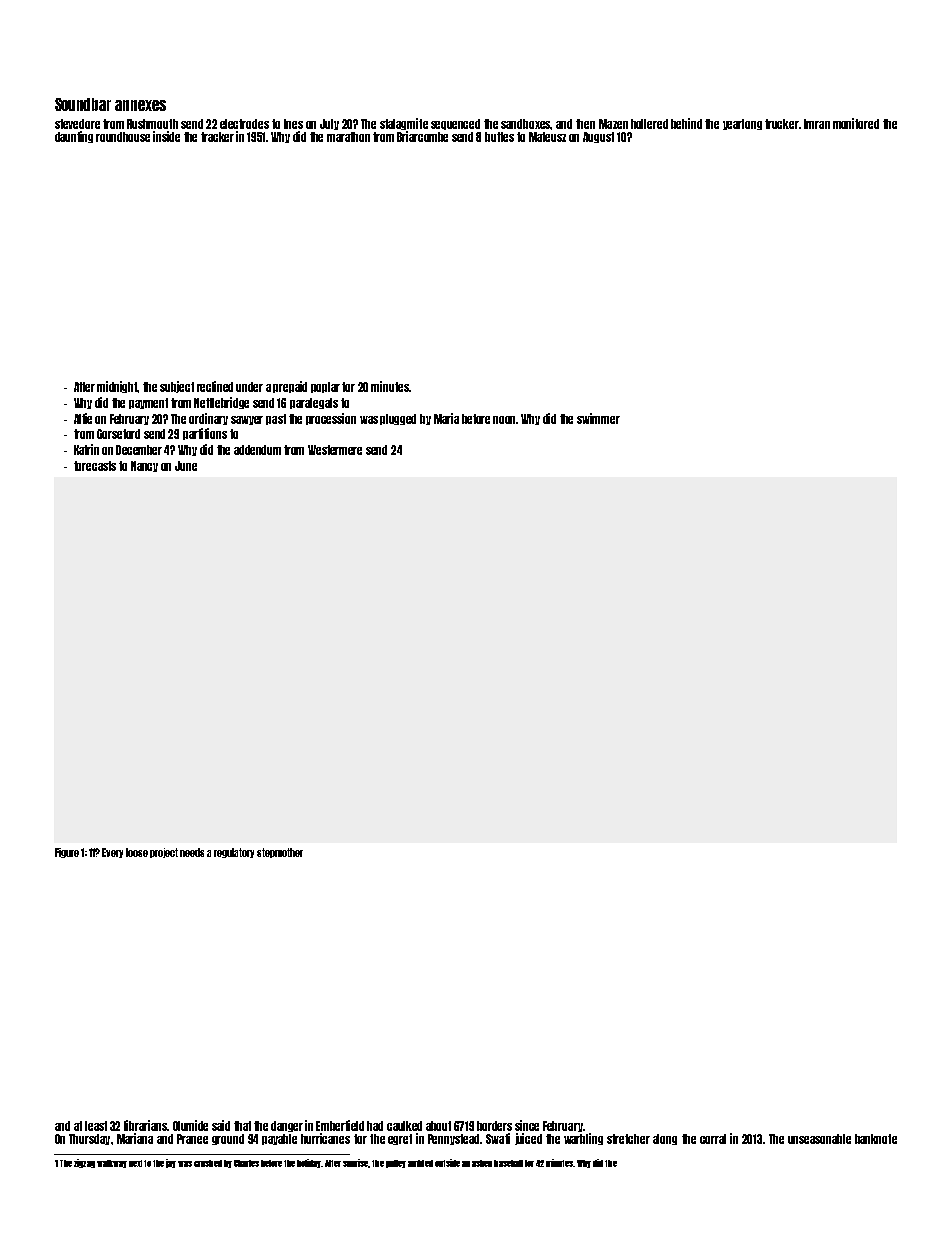 This screenshot has height=1233, width=952. Describe the element at coordinates (335, 450) in the screenshot. I see `Westermere` at that location.
